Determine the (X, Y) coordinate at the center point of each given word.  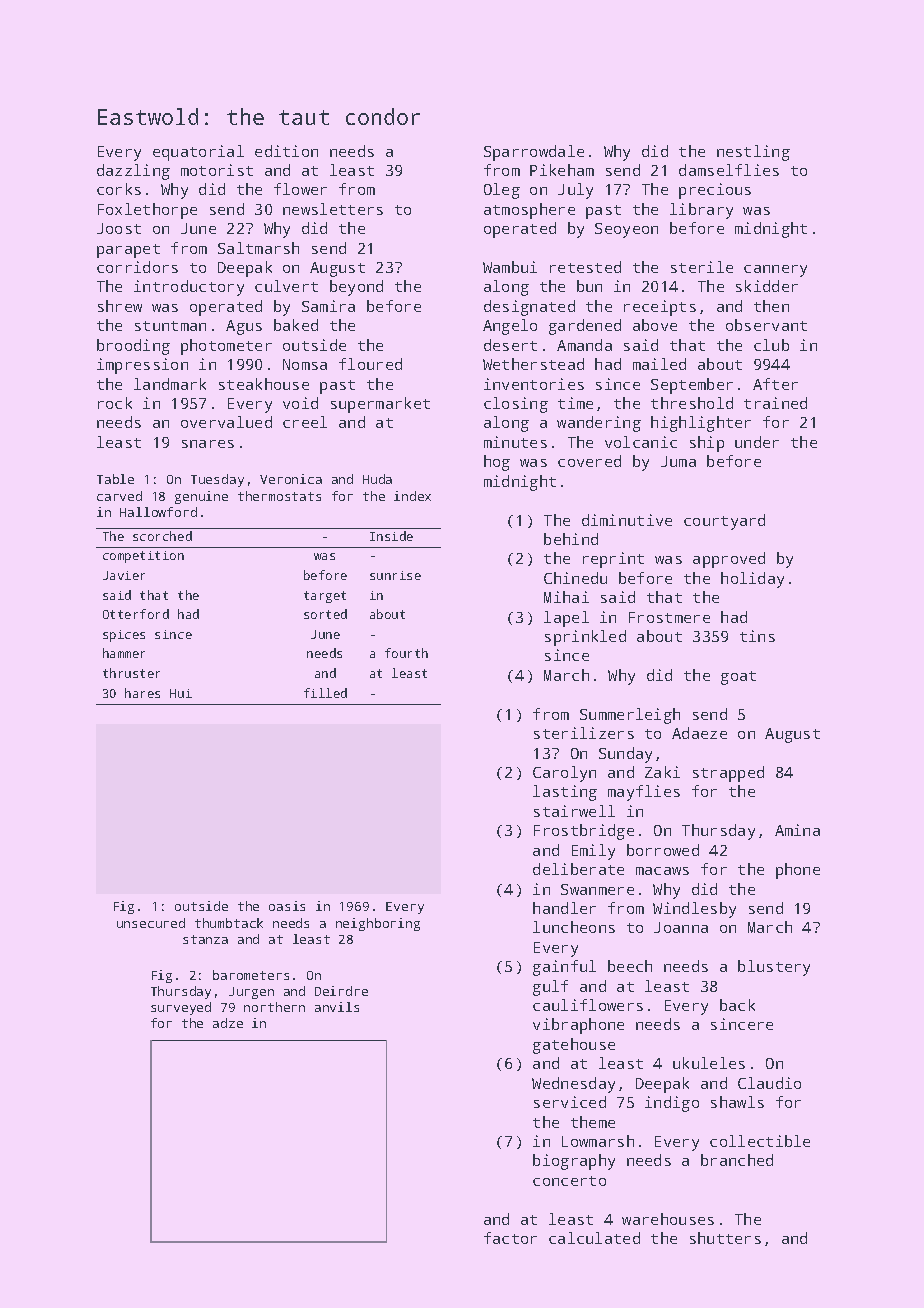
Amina (797, 830)
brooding (133, 347)
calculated (594, 1238)
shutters (725, 1238)
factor (510, 1238)
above (655, 325)
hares (142, 693)
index (412, 496)
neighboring (378, 924)
